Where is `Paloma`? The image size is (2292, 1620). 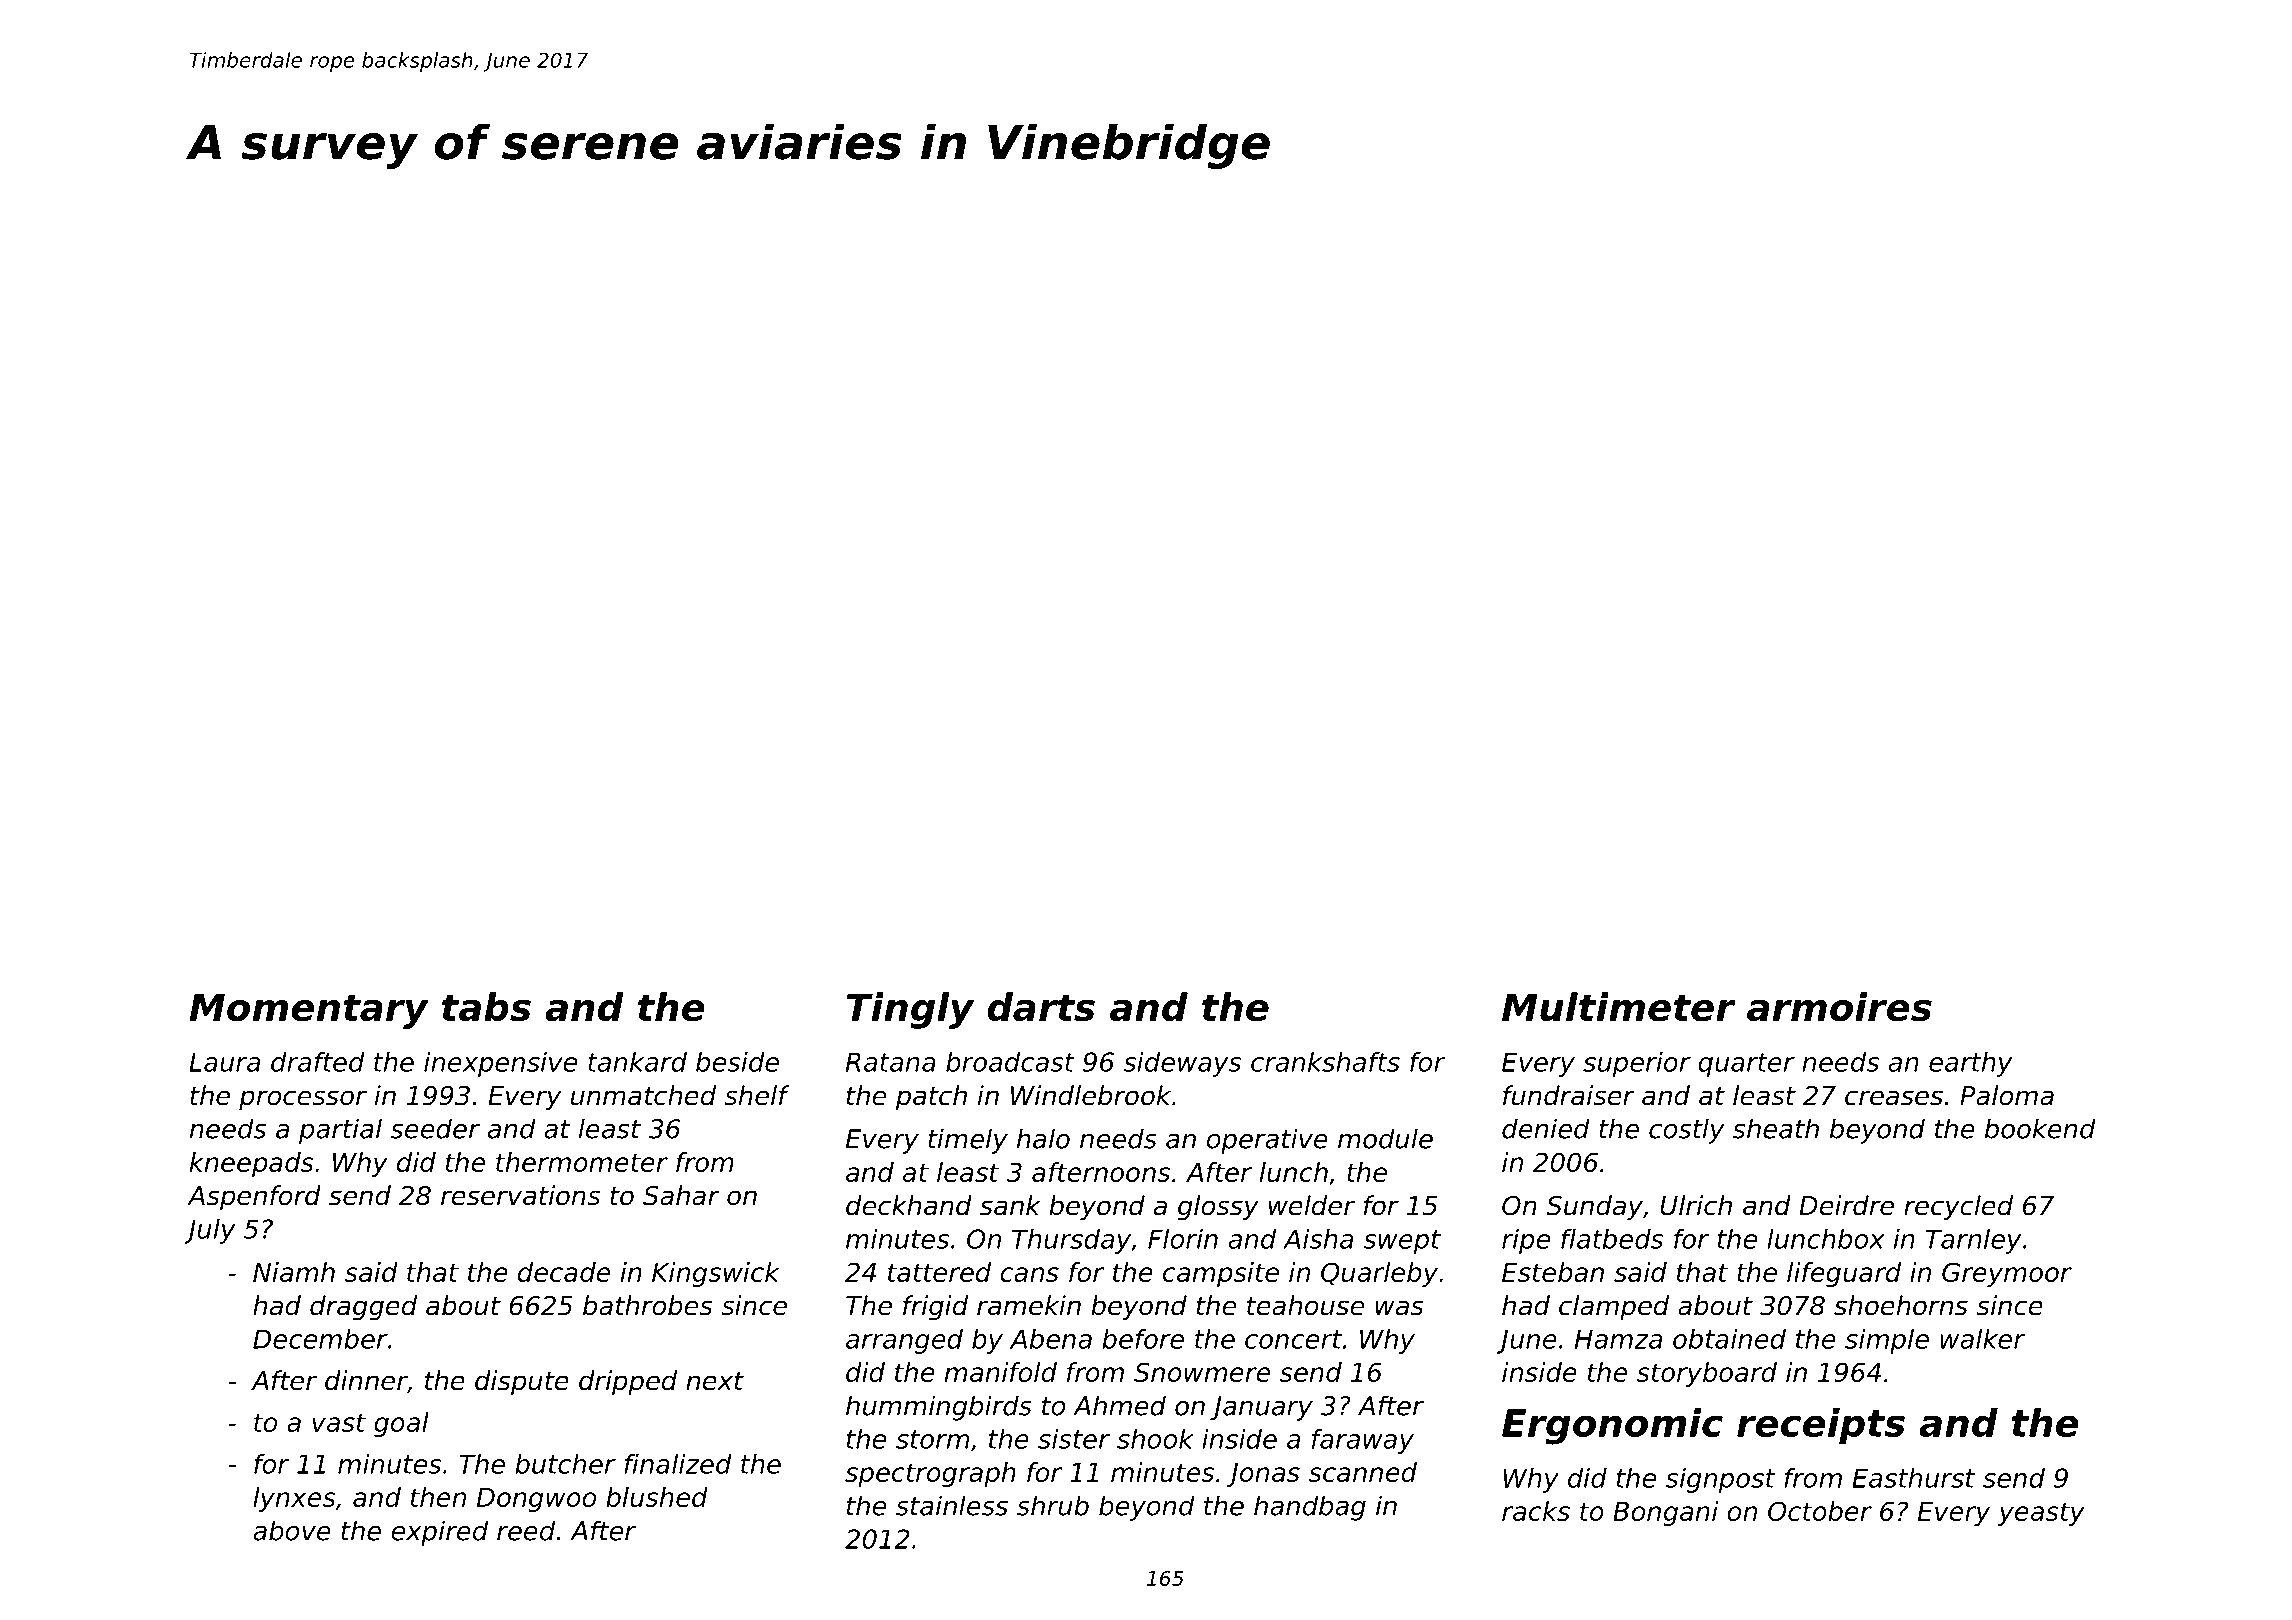
Paloma is located at coordinates (2007, 1095).
